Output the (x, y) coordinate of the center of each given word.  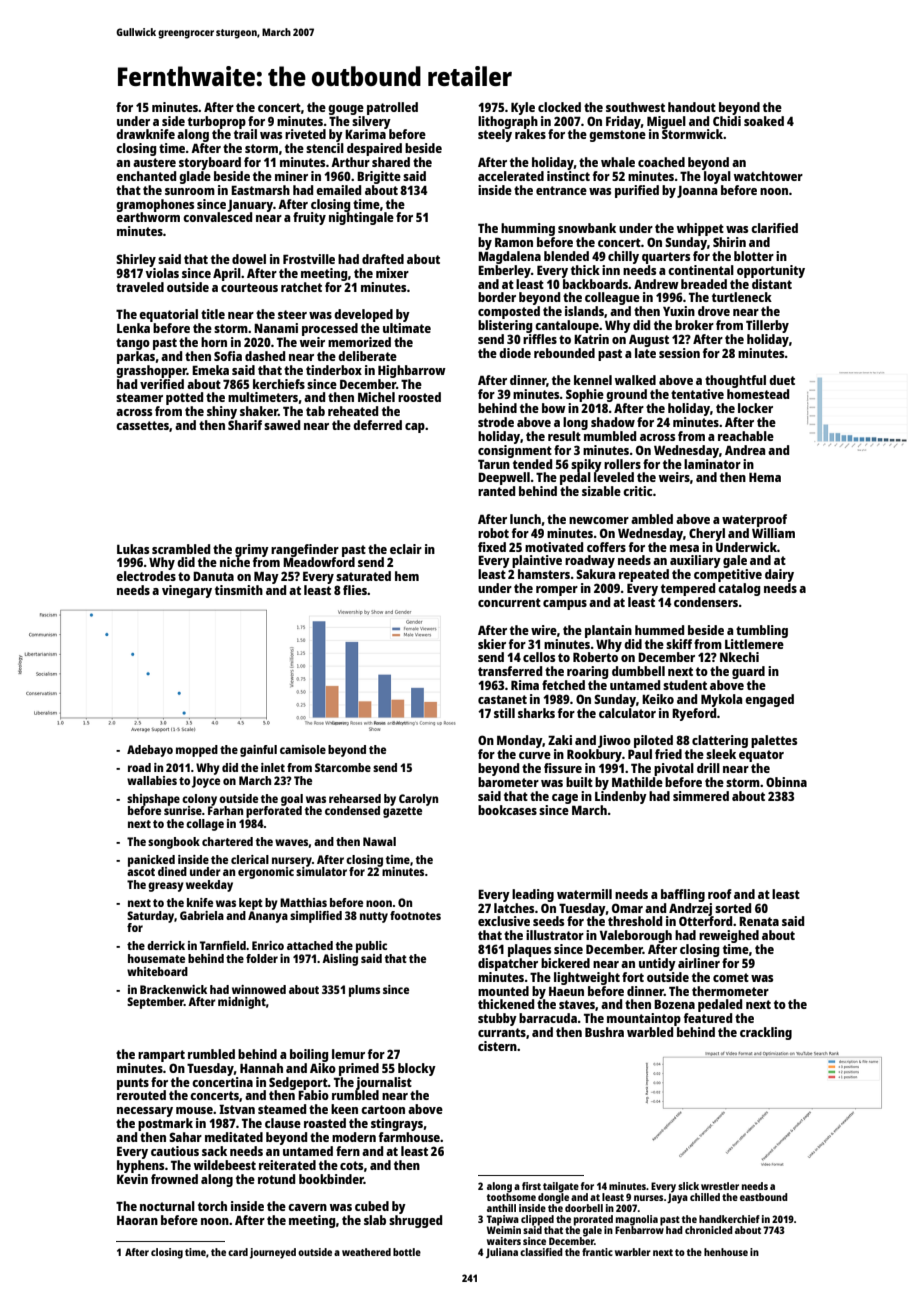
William (773, 533)
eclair (406, 549)
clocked (559, 107)
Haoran (137, 1220)
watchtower (768, 176)
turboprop (217, 122)
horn (214, 342)
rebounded (564, 353)
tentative (697, 394)
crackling (766, 1033)
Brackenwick (173, 989)
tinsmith (239, 590)
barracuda (548, 1018)
